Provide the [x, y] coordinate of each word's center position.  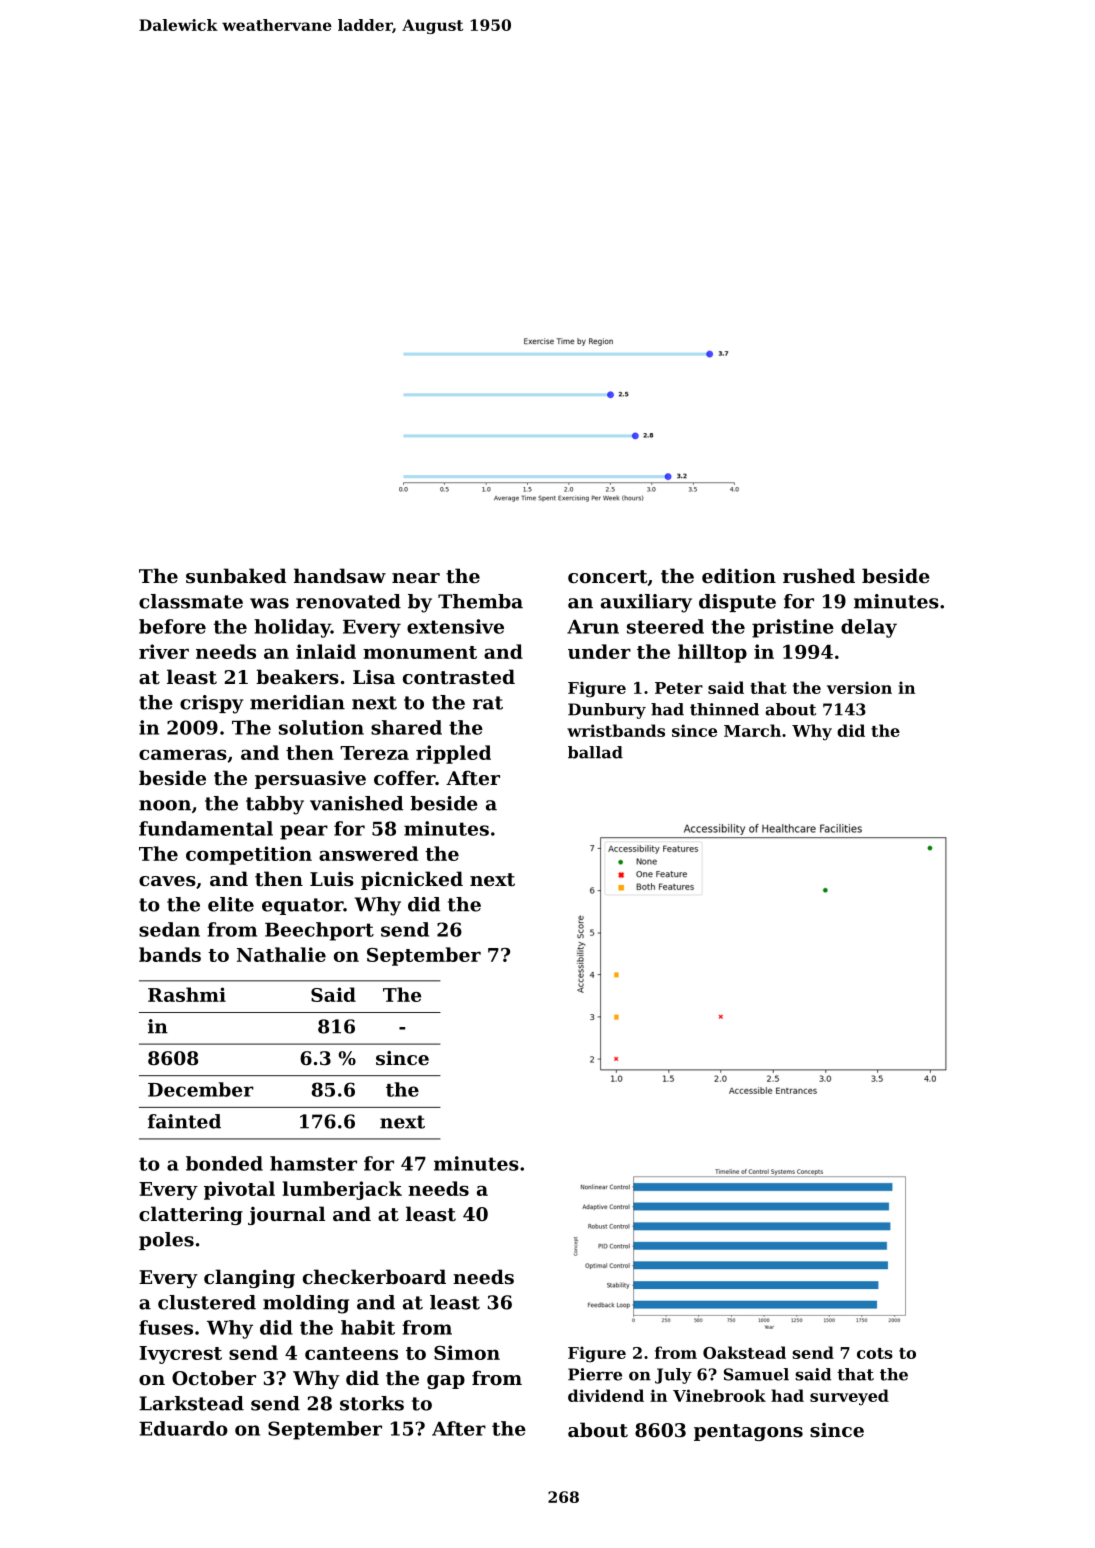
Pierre [595, 1374]
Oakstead [744, 1352]
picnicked [412, 880]
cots [875, 1353]
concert [607, 576]
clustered [207, 1302]
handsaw [340, 575]
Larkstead [191, 1403]
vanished [356, 803]
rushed [819, 575]
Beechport [319, 931]
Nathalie [281, 954]
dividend [606, 1395]
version [859, 687]
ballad [595, 752]
